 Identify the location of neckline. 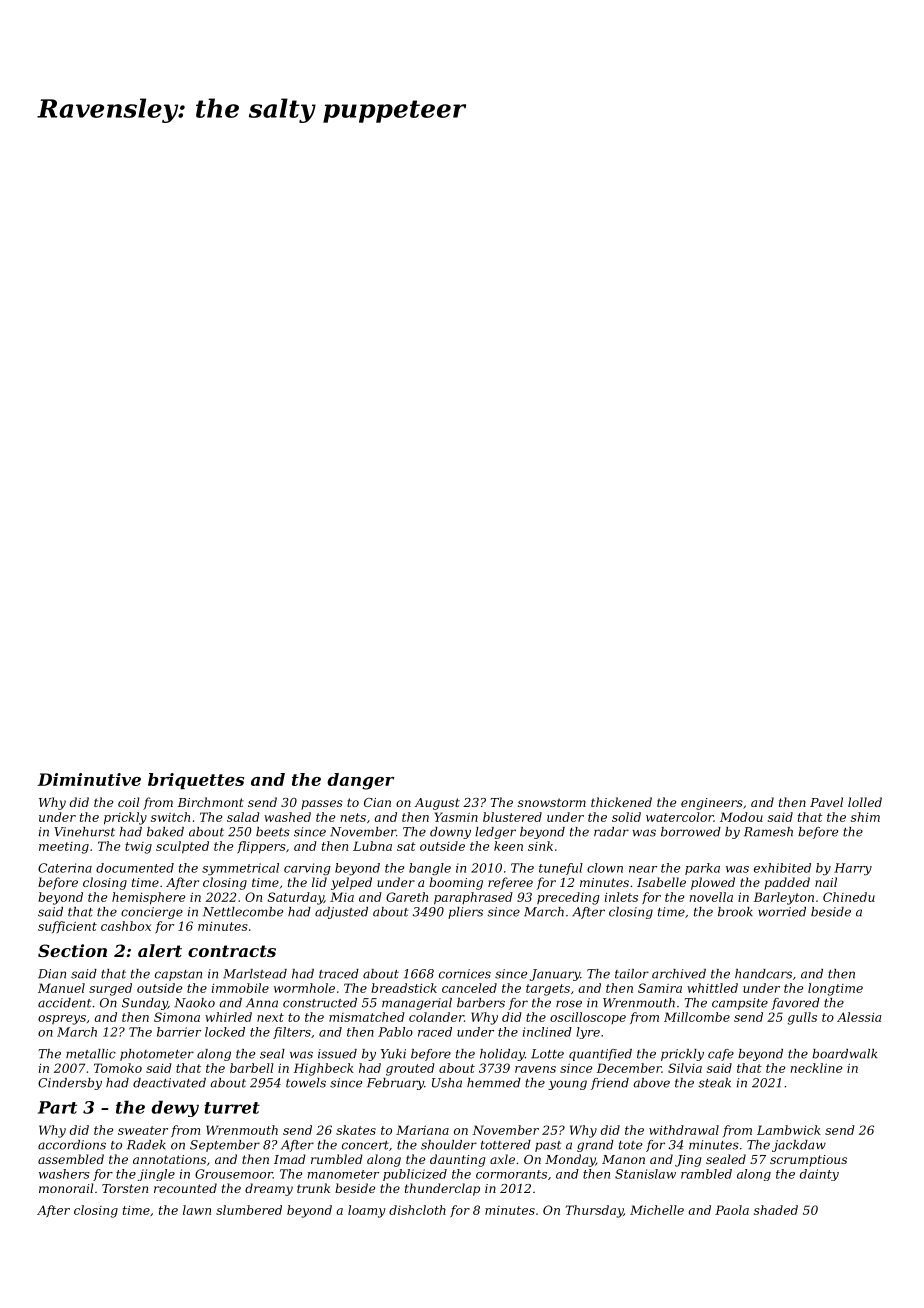
(816, 1068).
